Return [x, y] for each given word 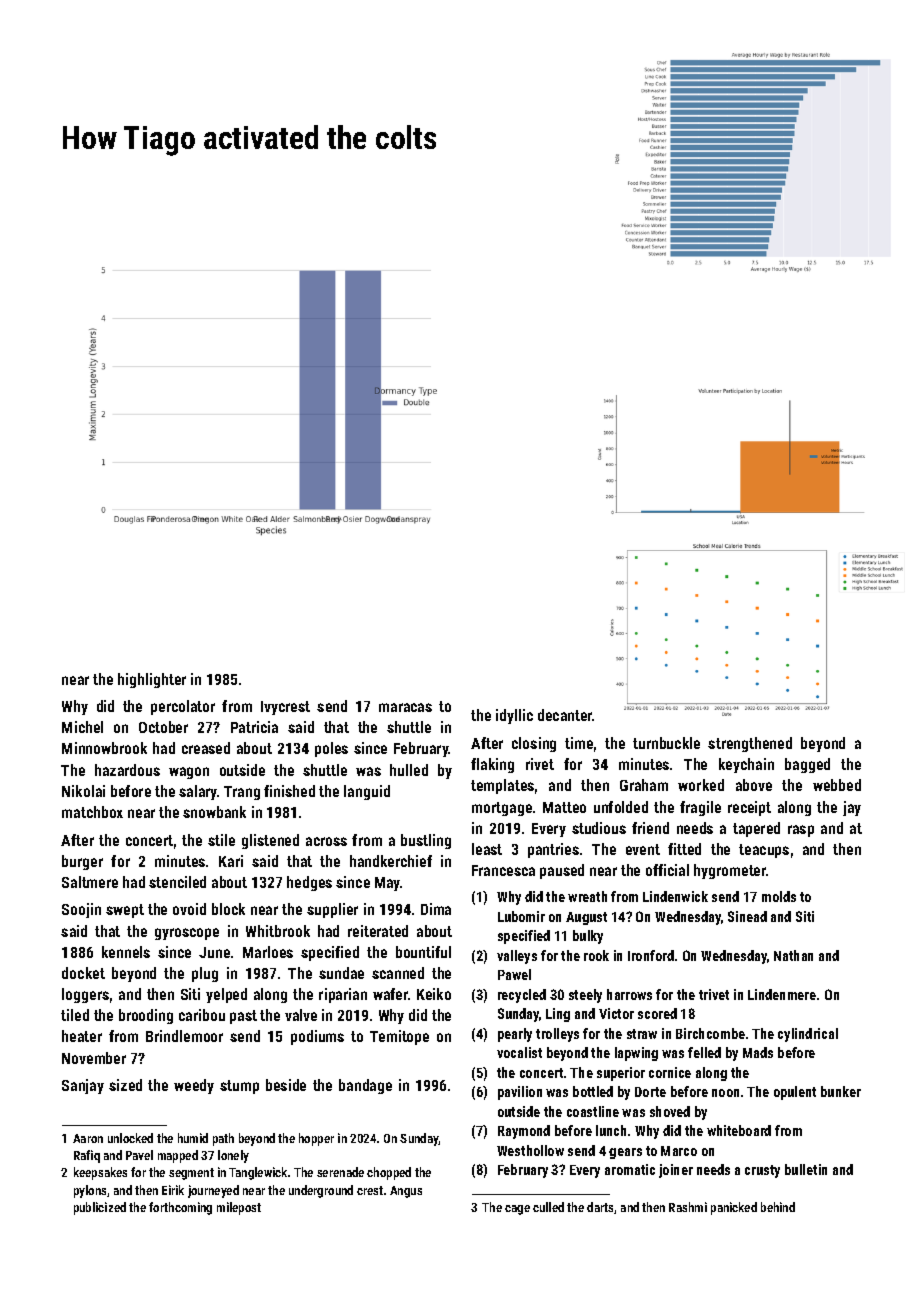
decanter [565, 715]
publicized [100, 1208]
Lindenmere [782, 994]
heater [82, 1036]
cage [517, 1210]
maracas [405, 707]
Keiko [434, 994]
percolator [183, 707]
